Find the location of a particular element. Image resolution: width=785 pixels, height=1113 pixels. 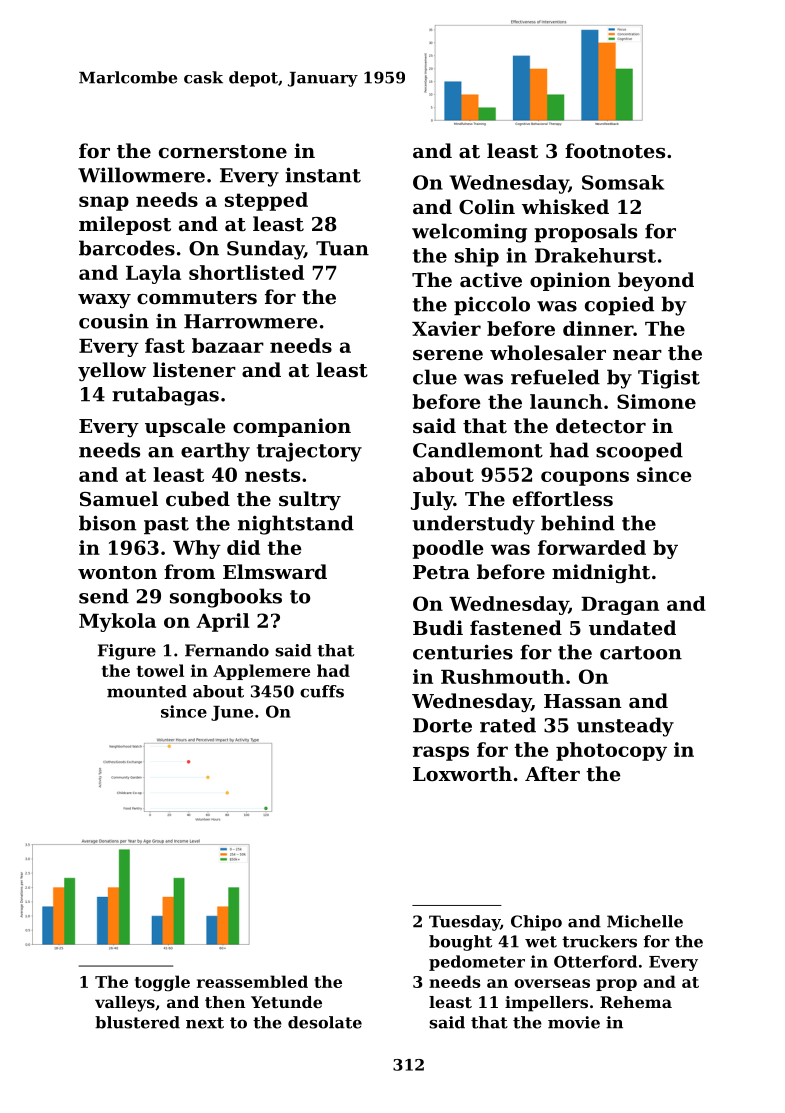

footnotes is located at coordinates (615, 151).
